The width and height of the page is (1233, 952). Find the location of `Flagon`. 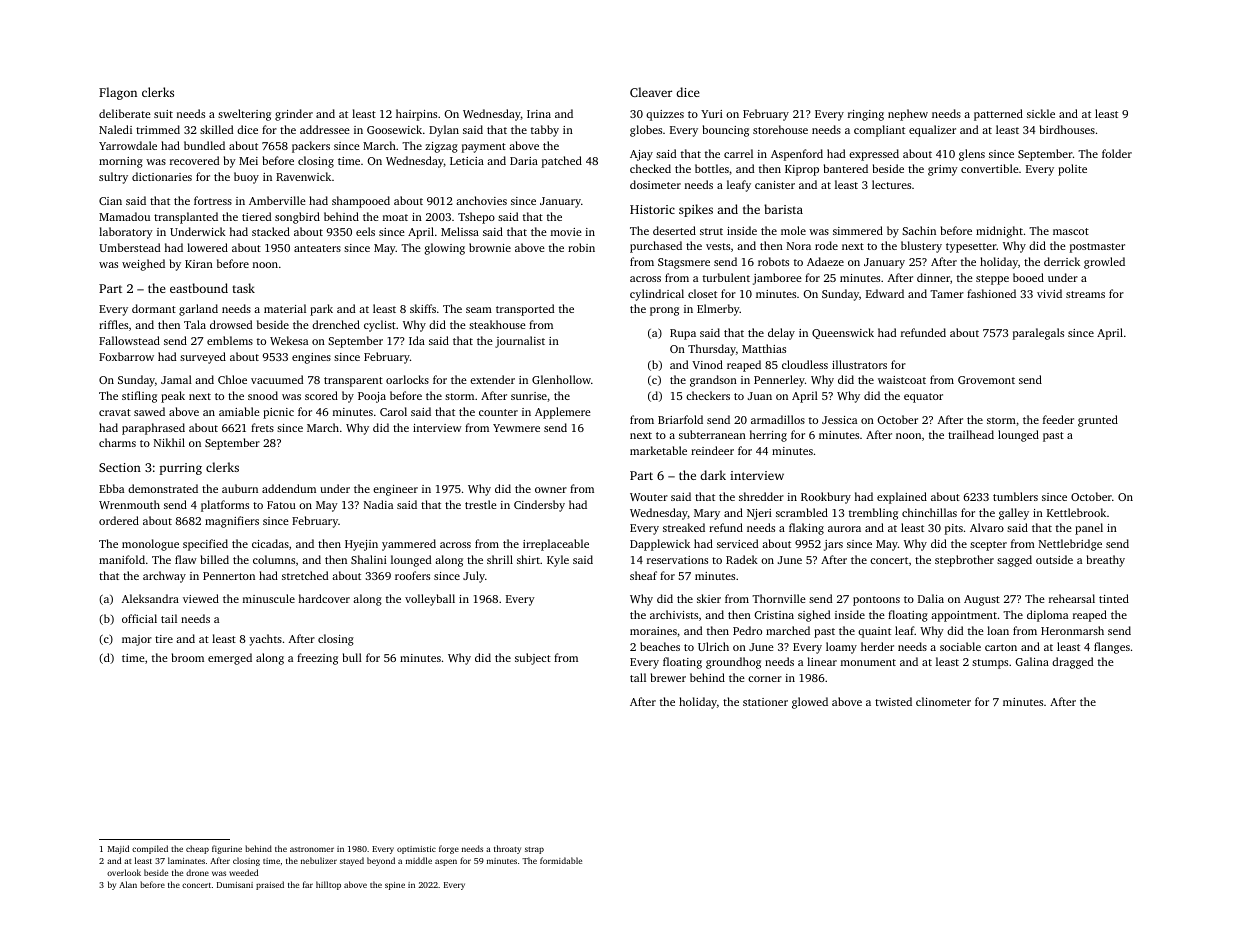

Flagon is located at coordinates (118, 93).
